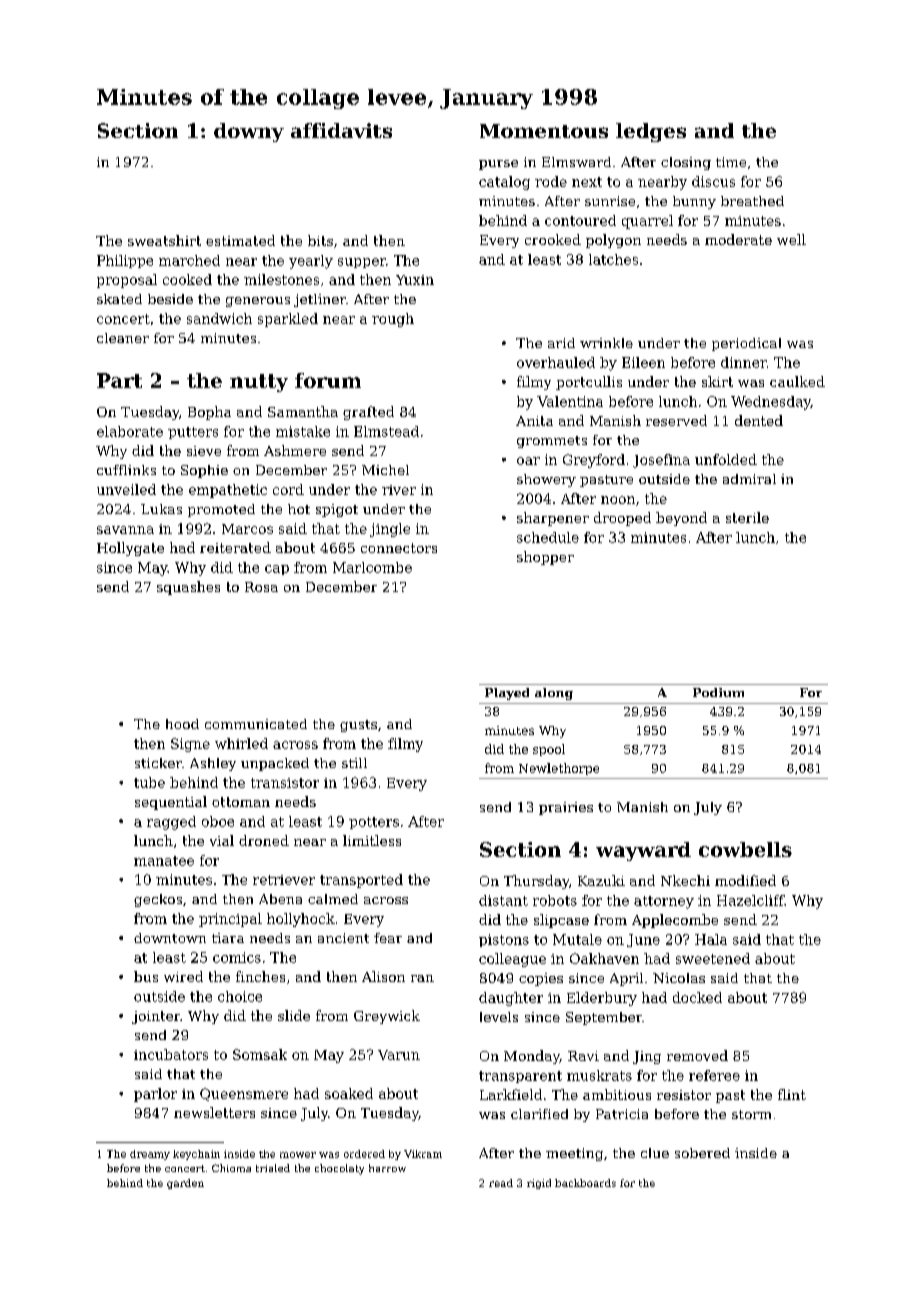 Image resolution: width=924 pixels, height=1308 pixels. I want to click on downy, so click(249, 132).
